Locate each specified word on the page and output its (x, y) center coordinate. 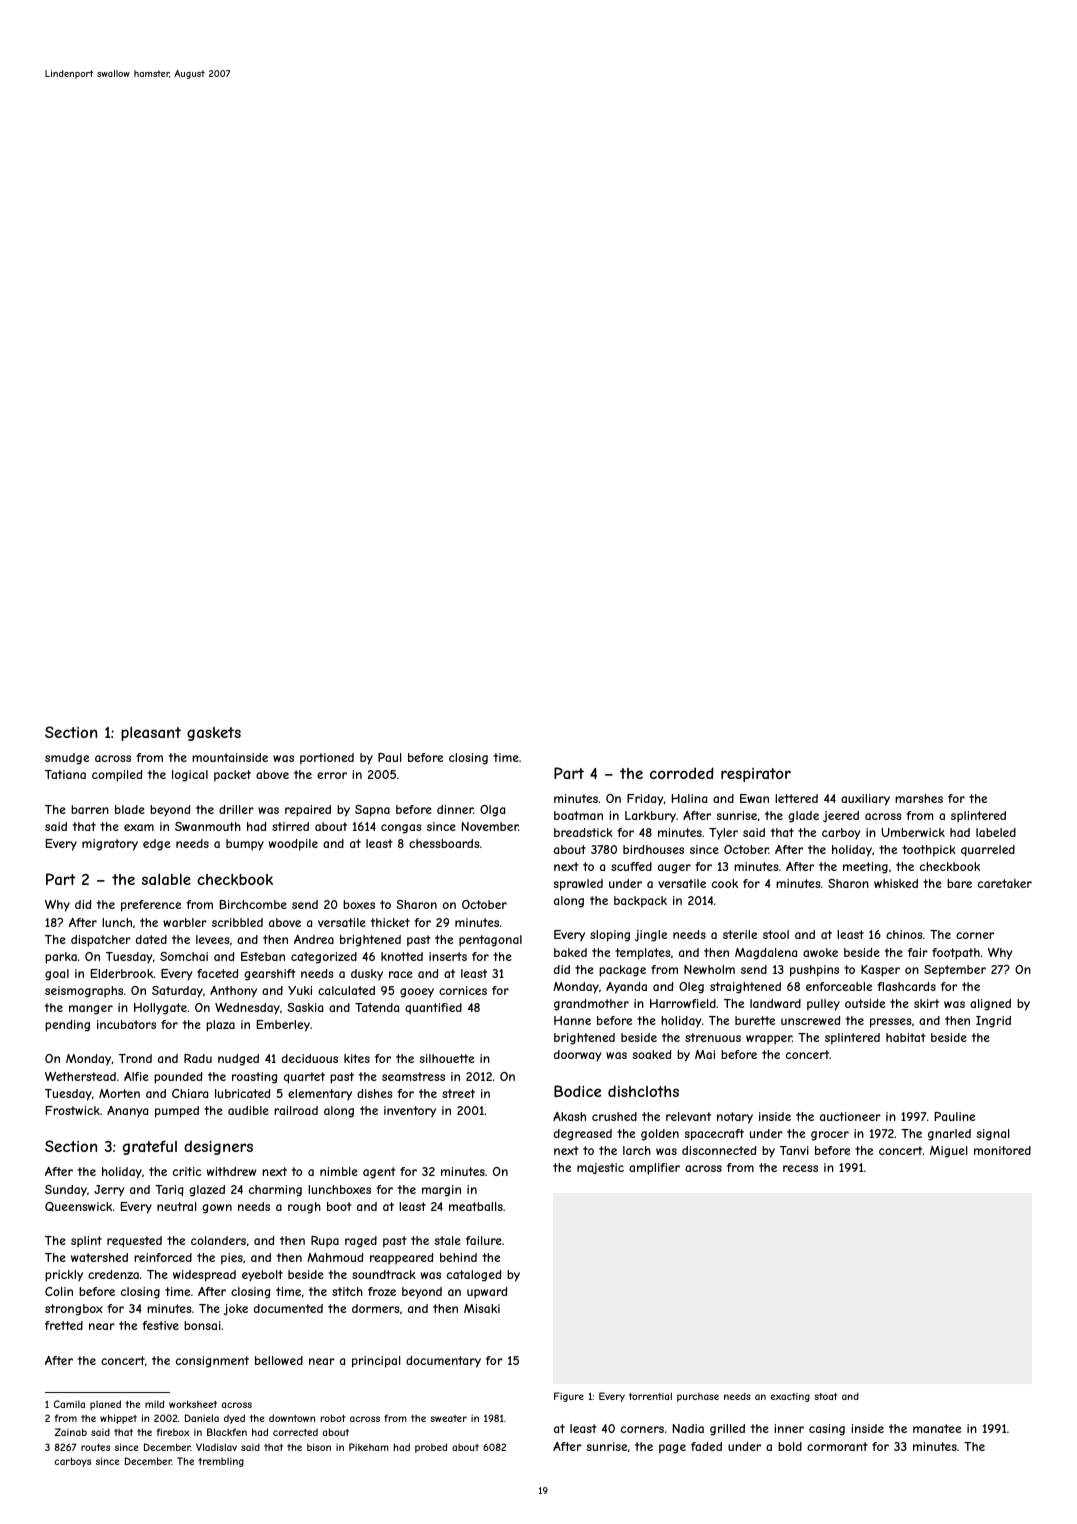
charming (275, 1191)
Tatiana (65, 774)
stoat (825, 1396)
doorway (577, 1056)
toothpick (929, 851)
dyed (234, 1419)
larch (637, 1150)
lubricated (242, 1093)
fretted (64, 1325)
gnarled (949, 1135)
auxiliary (865, 800)
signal (993, 1135)
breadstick (583, 832)
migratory (110, 845)
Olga (492, 811)
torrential (650, 1396)
